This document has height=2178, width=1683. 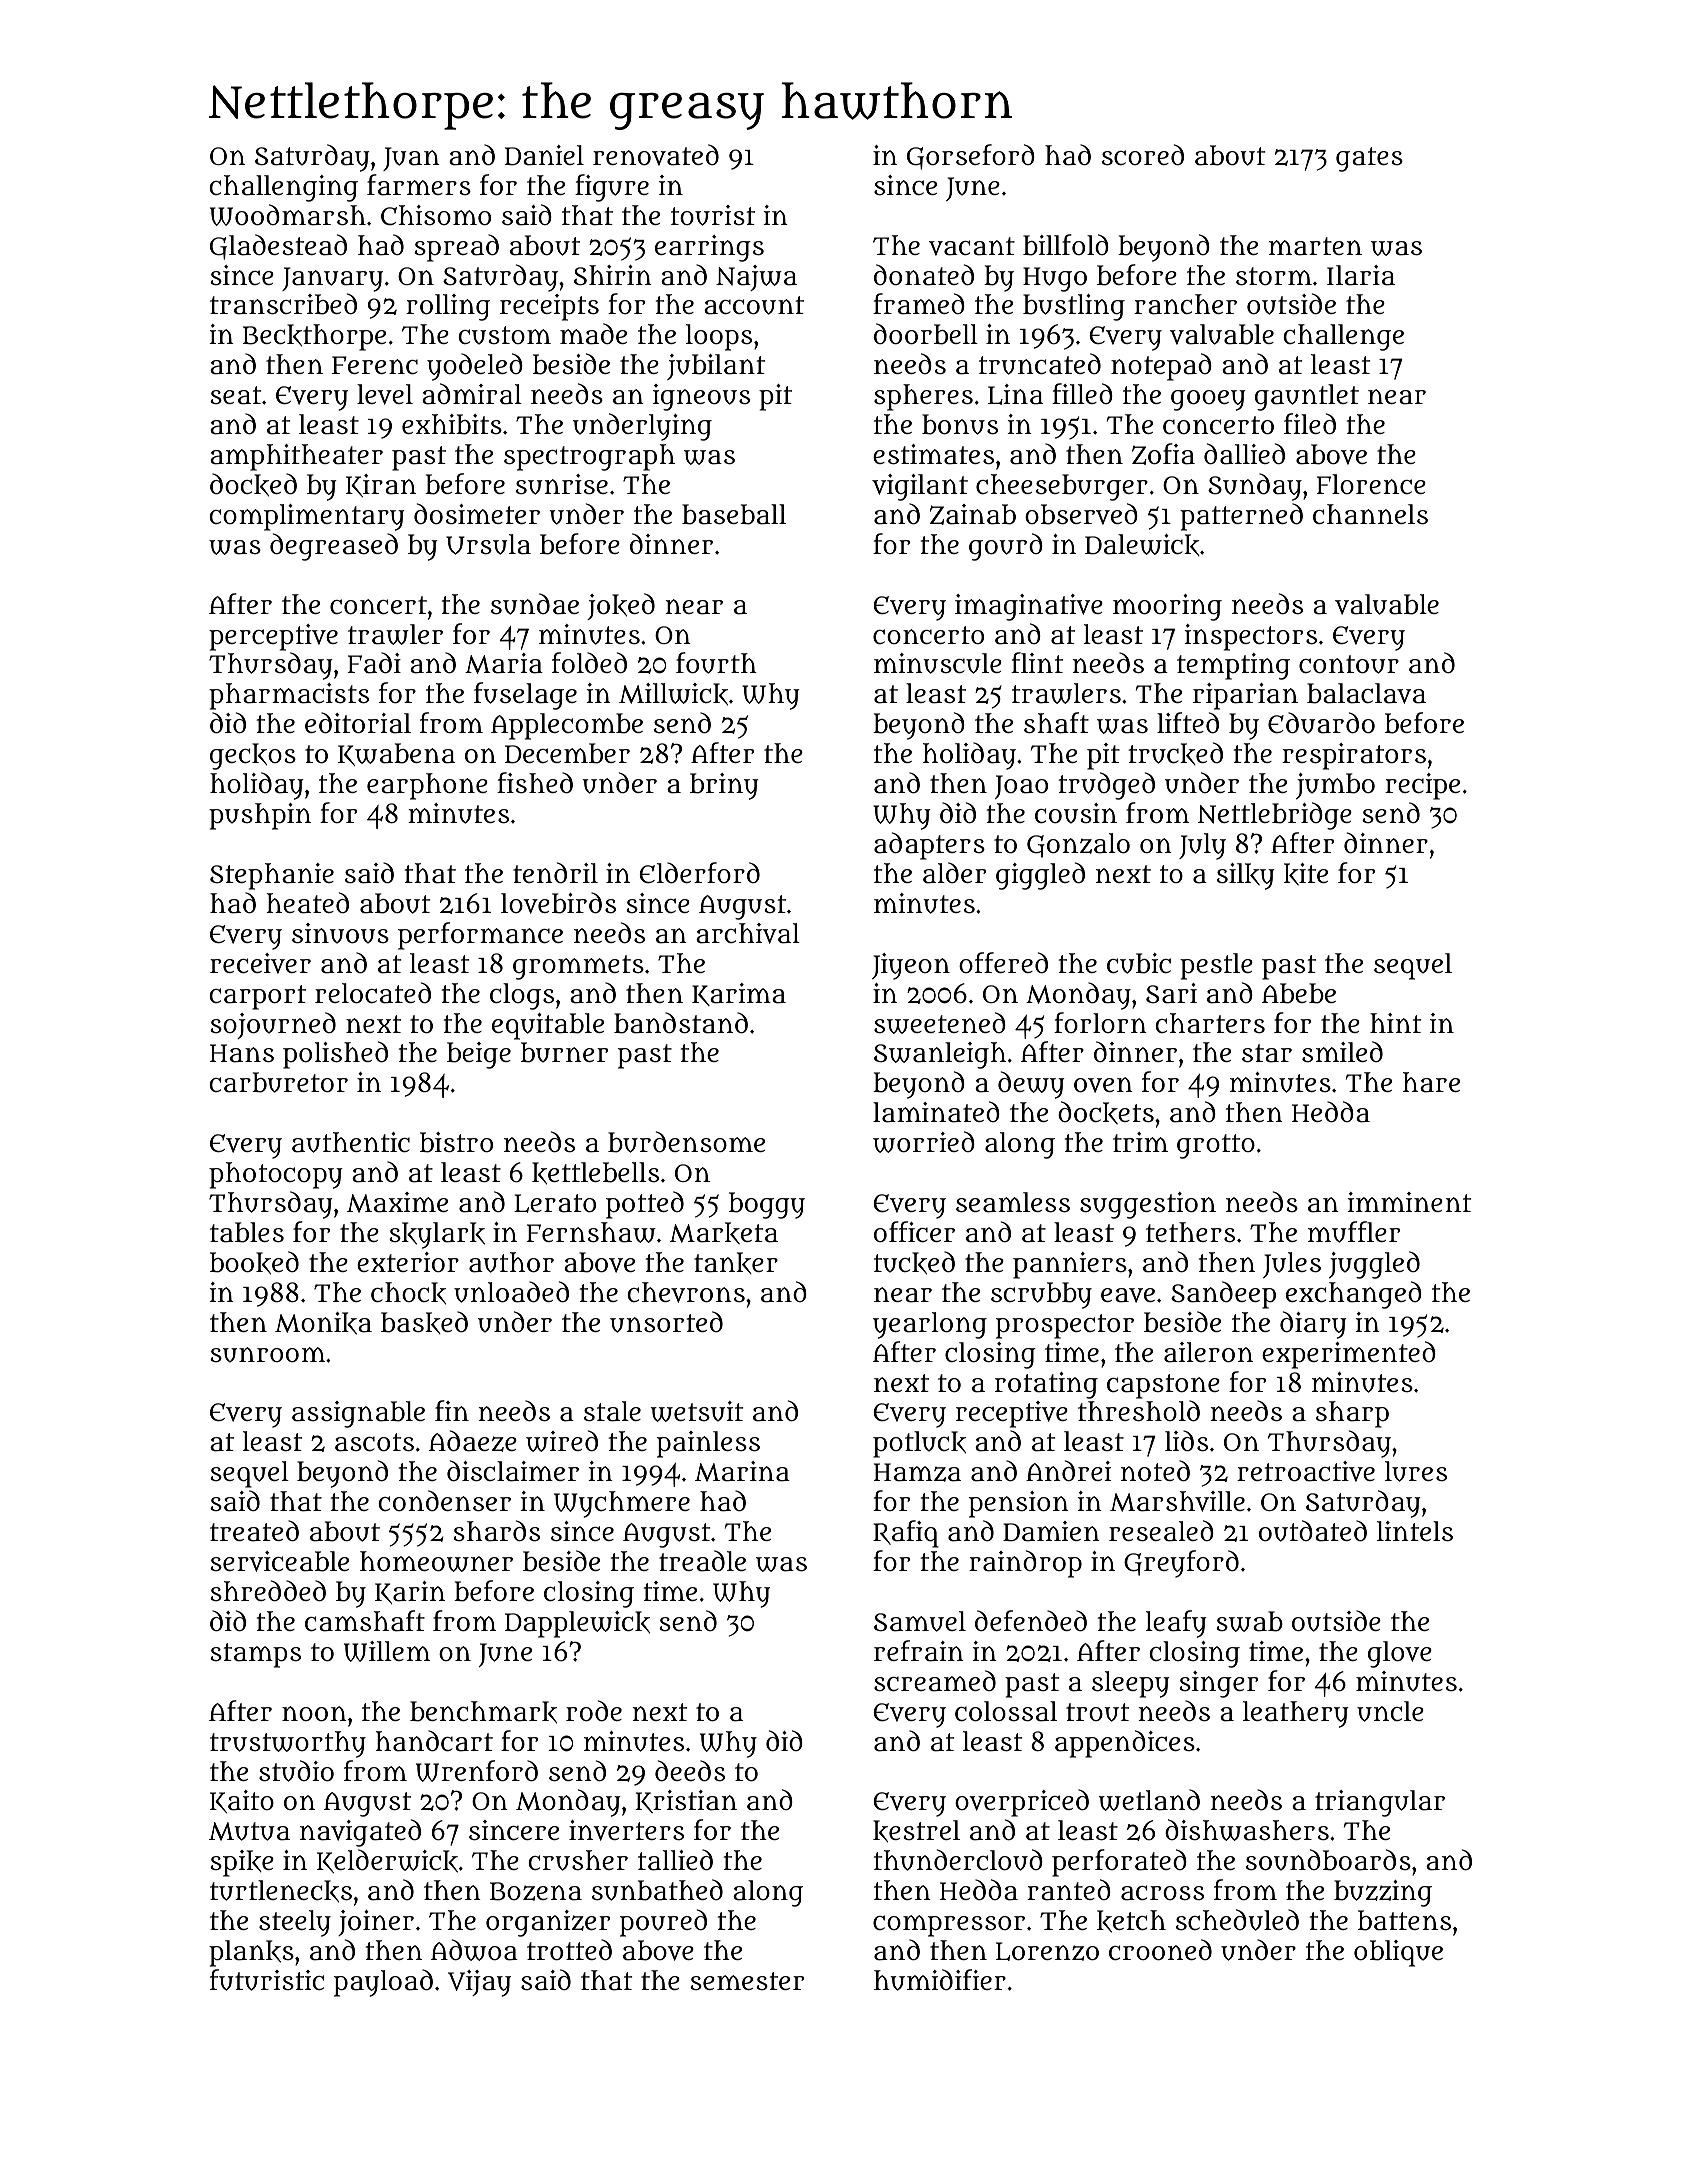 What do you see at coordinates (255, 1655) in the document?
I see `stamps` at bounding box center [255, 1655].
